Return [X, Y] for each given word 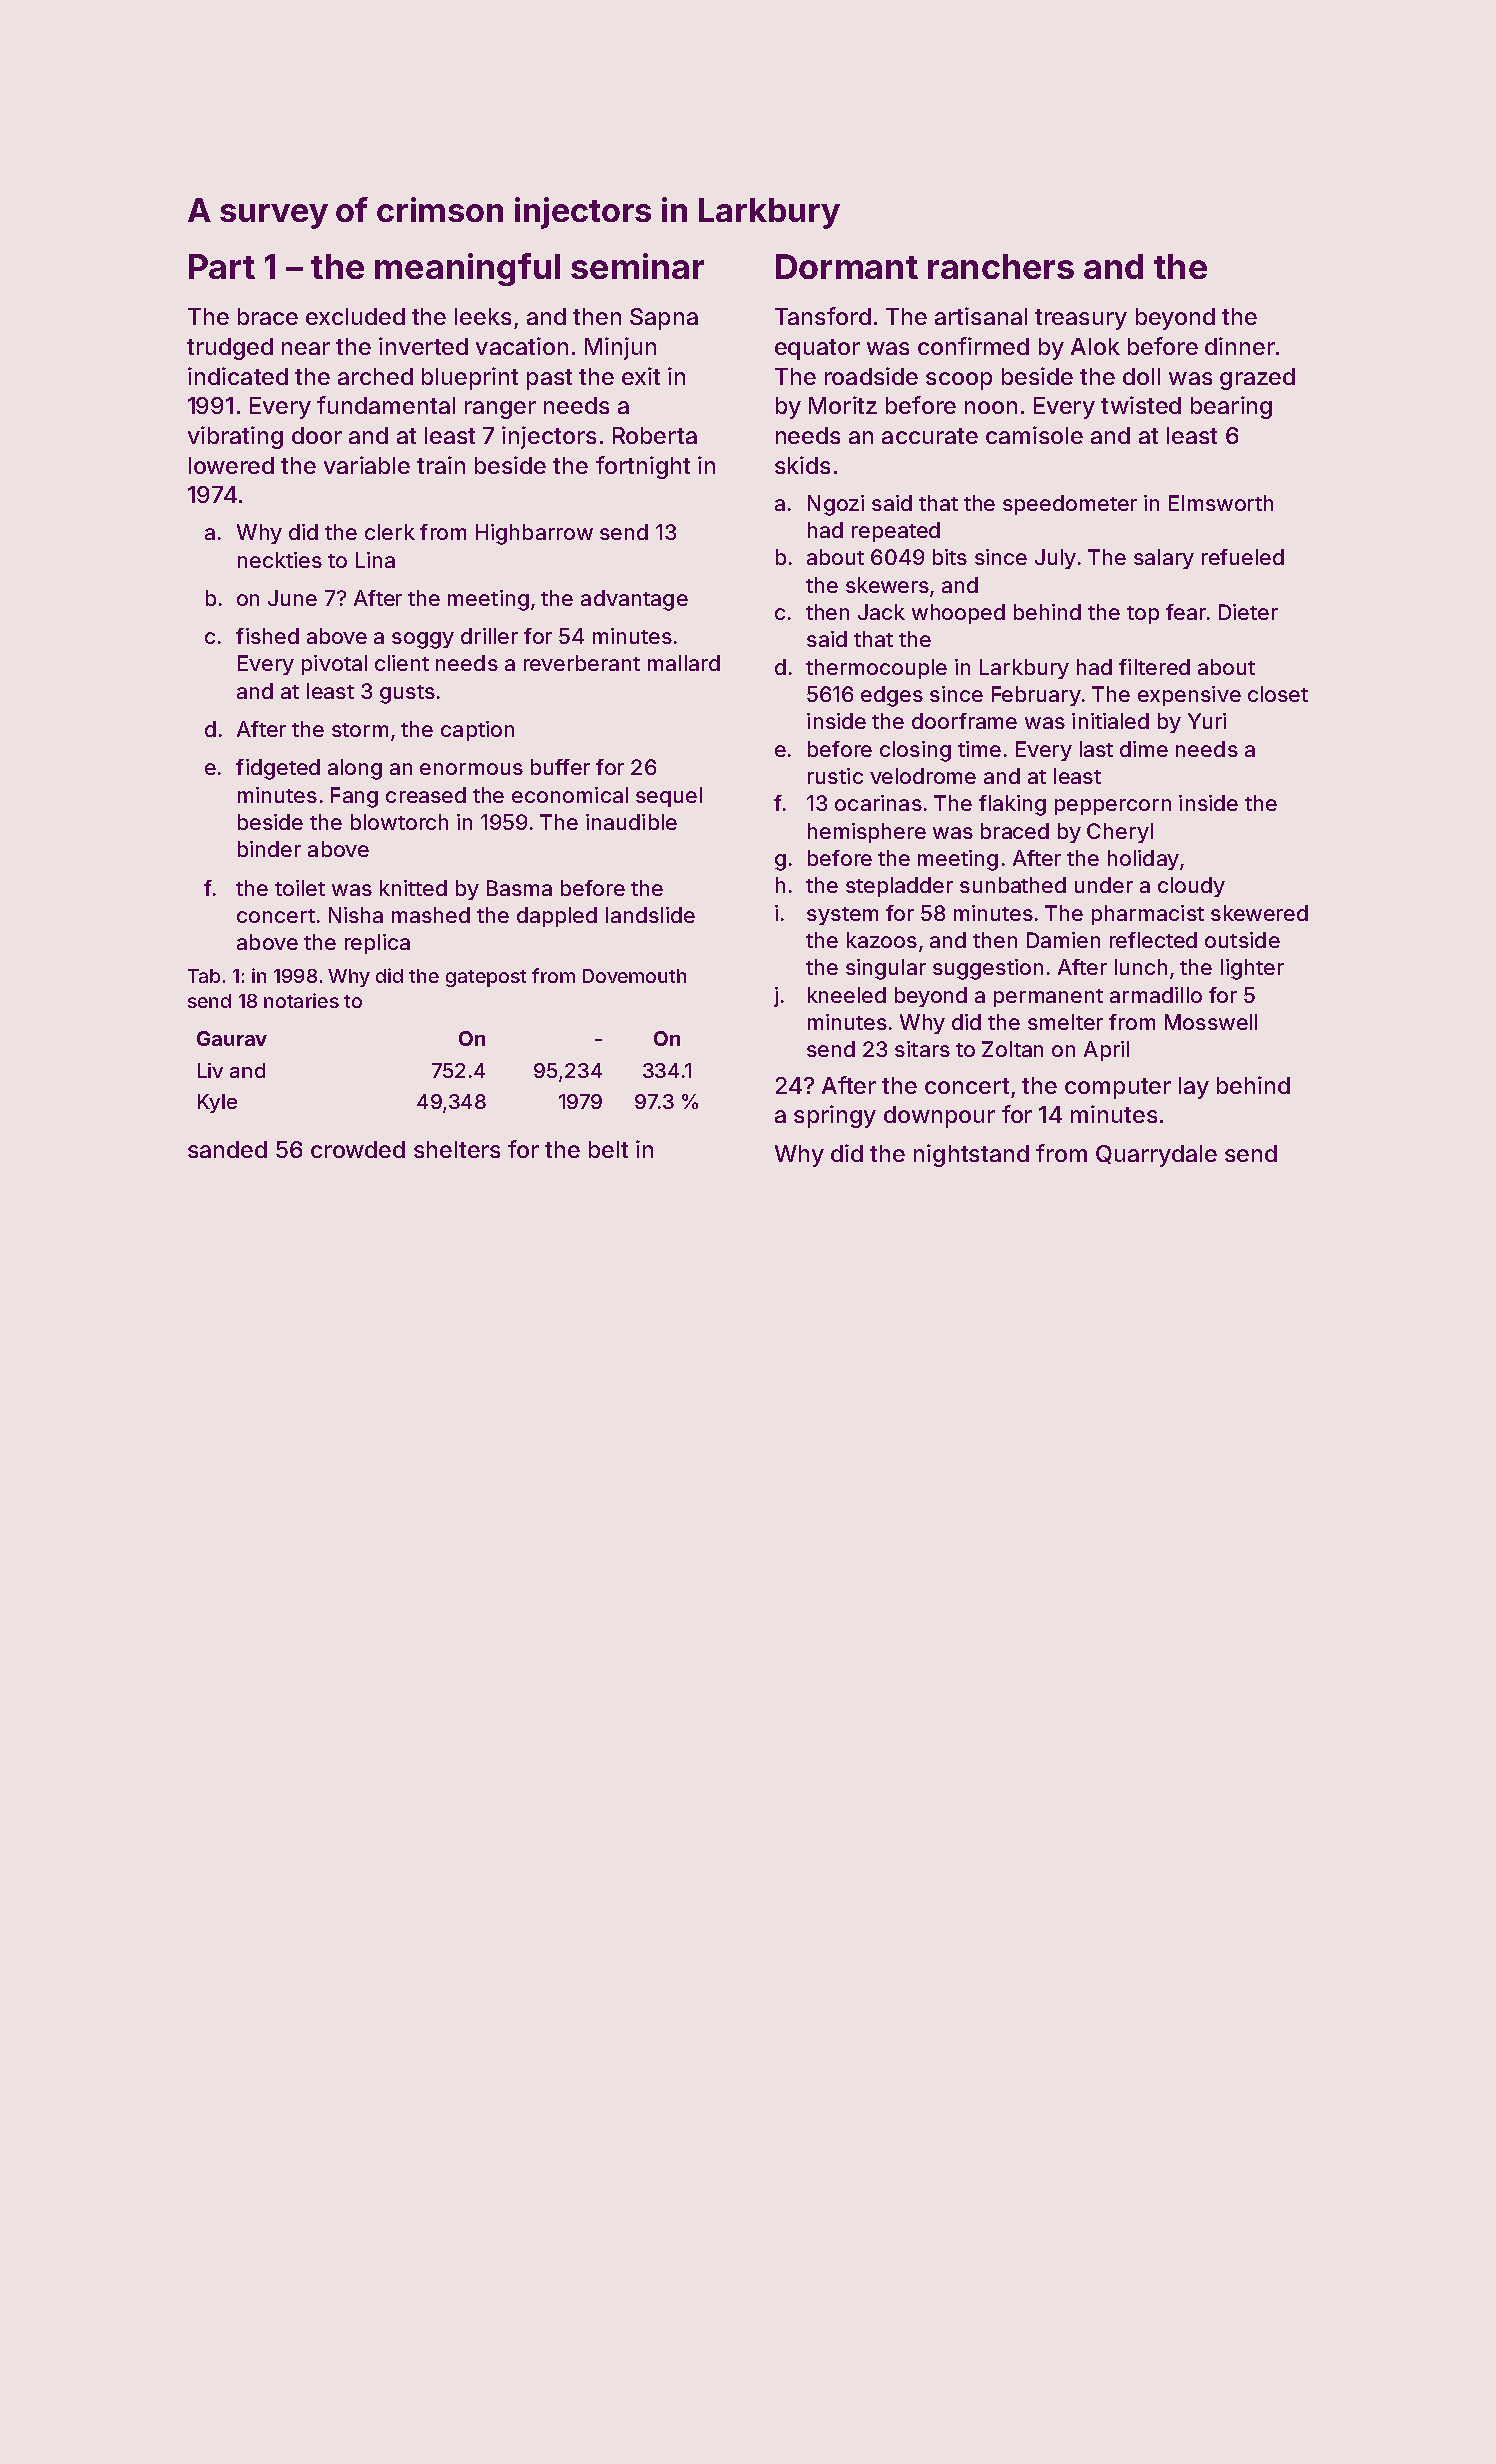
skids [802, 465]
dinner [1240, 346]
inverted [423, 346]
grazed [1257, 379]
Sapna [664, 319]
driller [489, 636]
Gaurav [232, 1038]
